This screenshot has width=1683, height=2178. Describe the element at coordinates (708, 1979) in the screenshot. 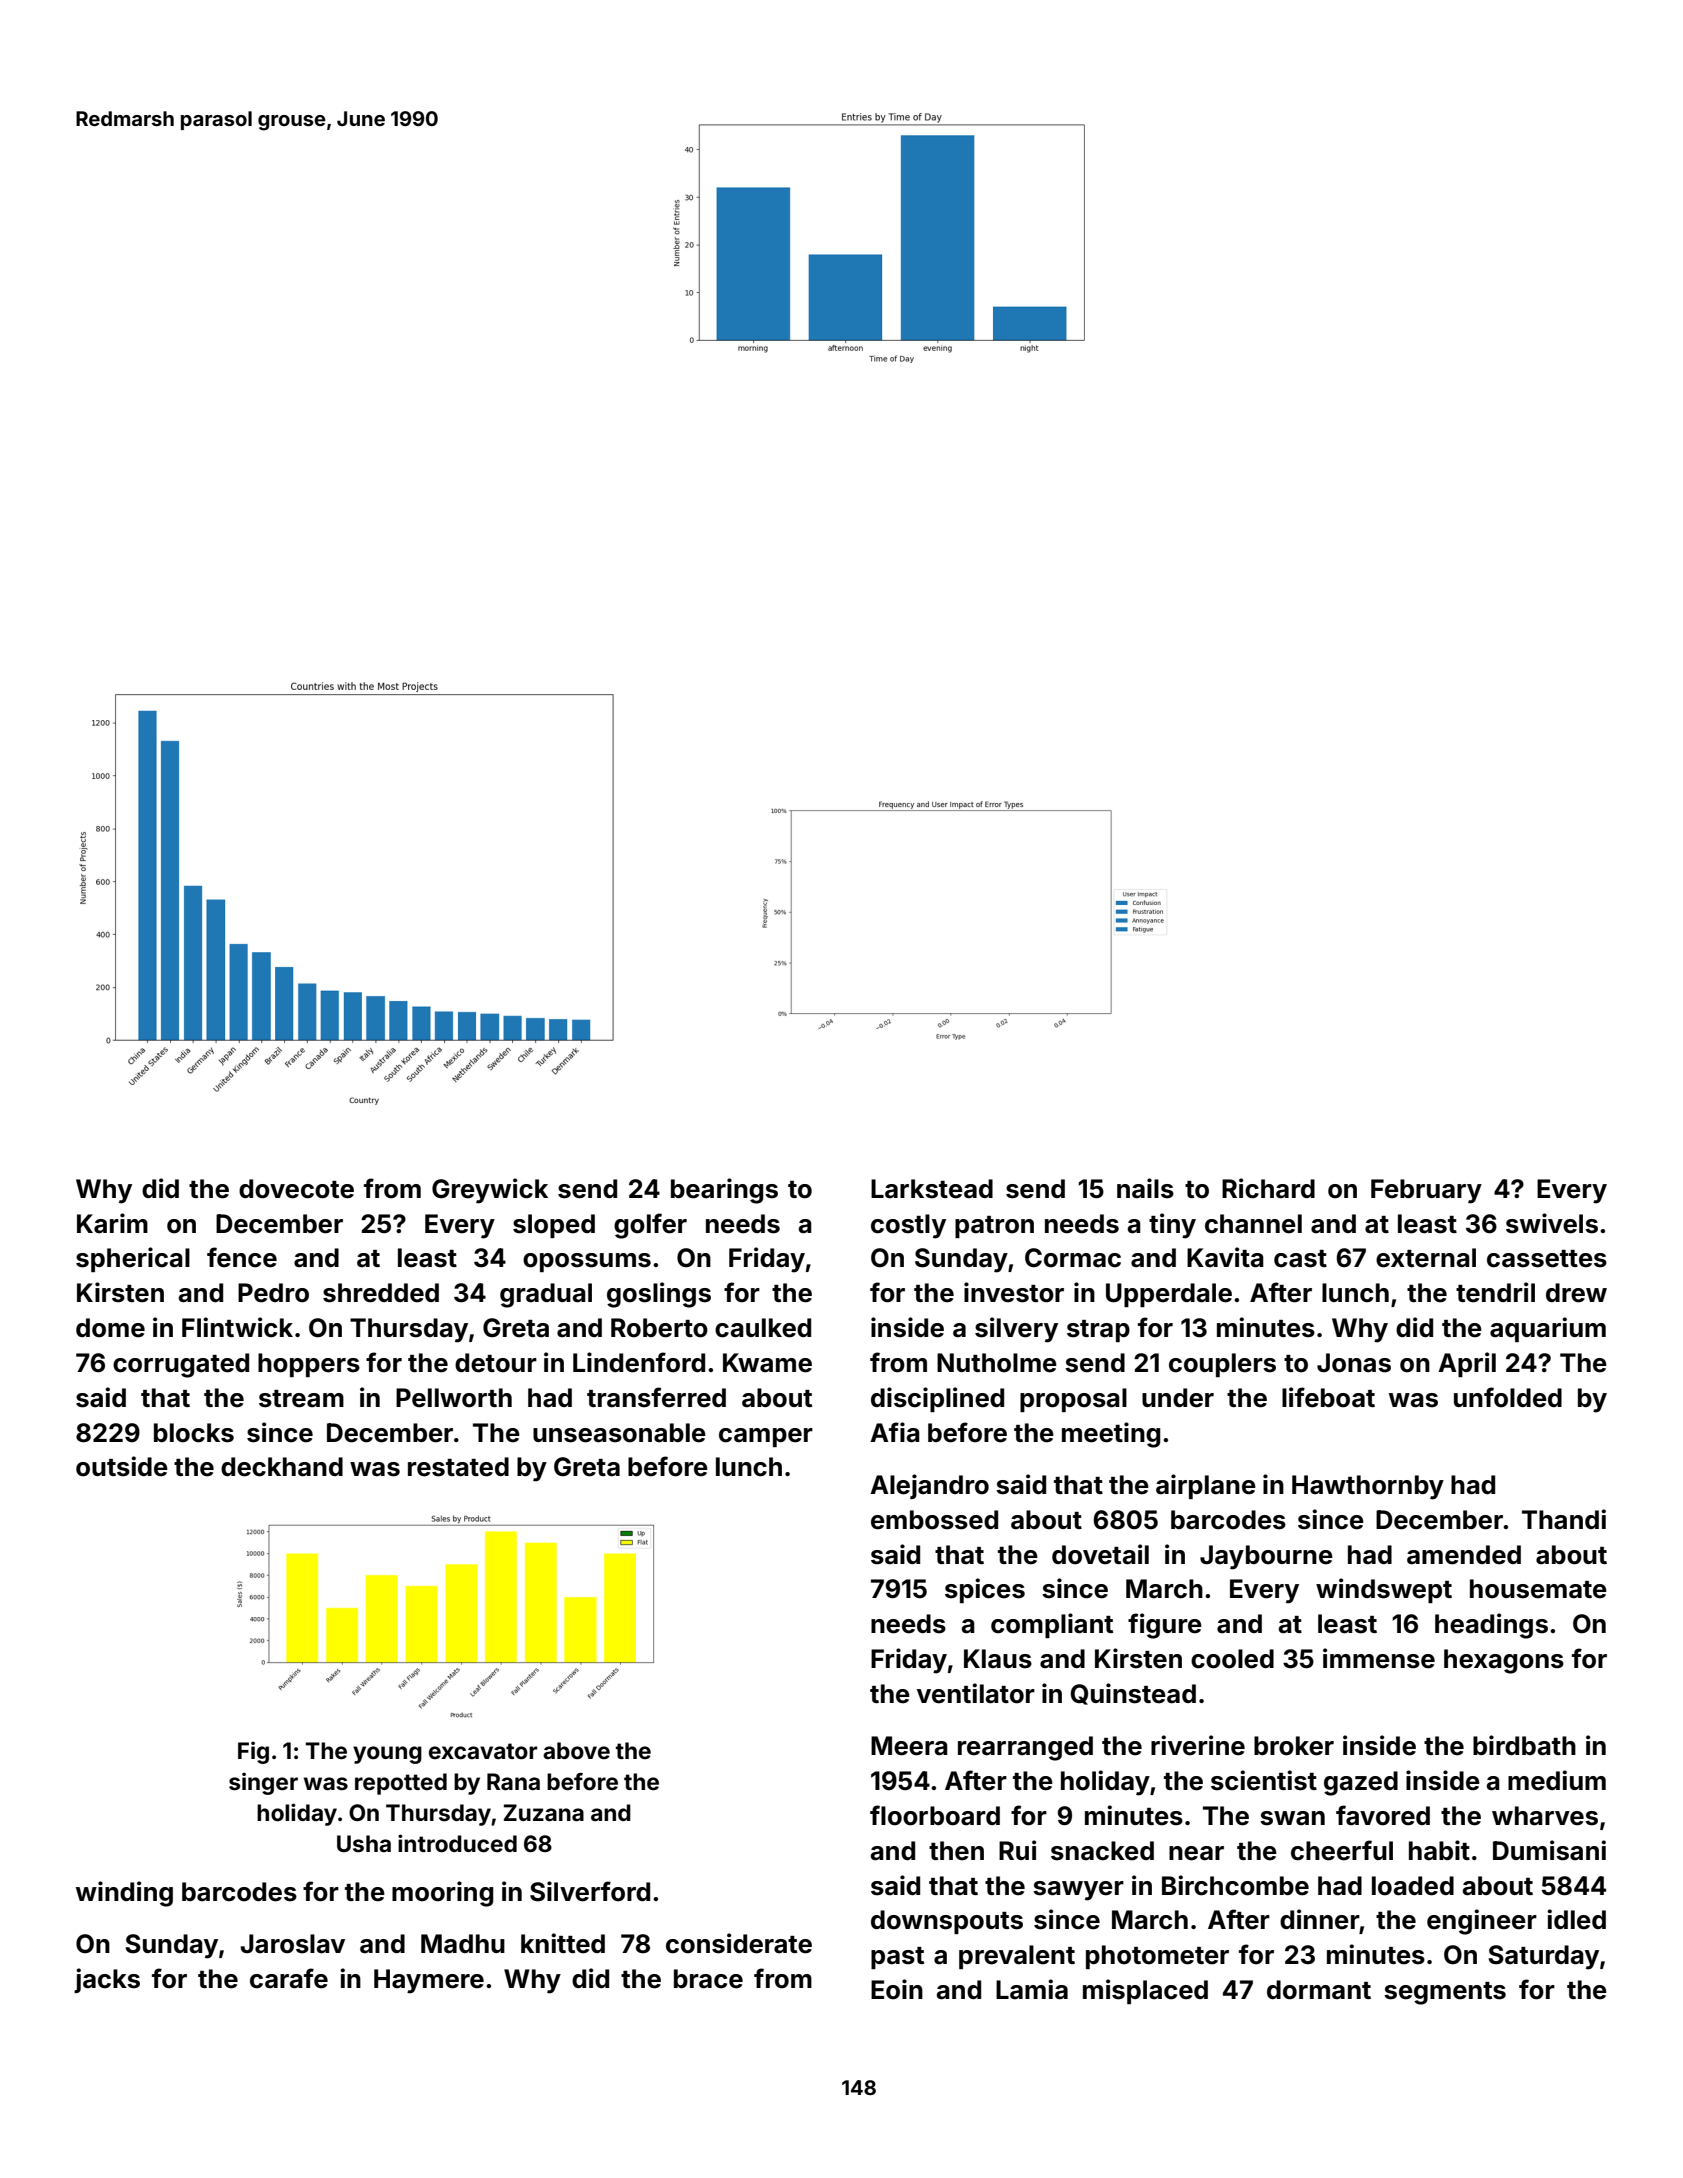

I see `brace` at that location.
